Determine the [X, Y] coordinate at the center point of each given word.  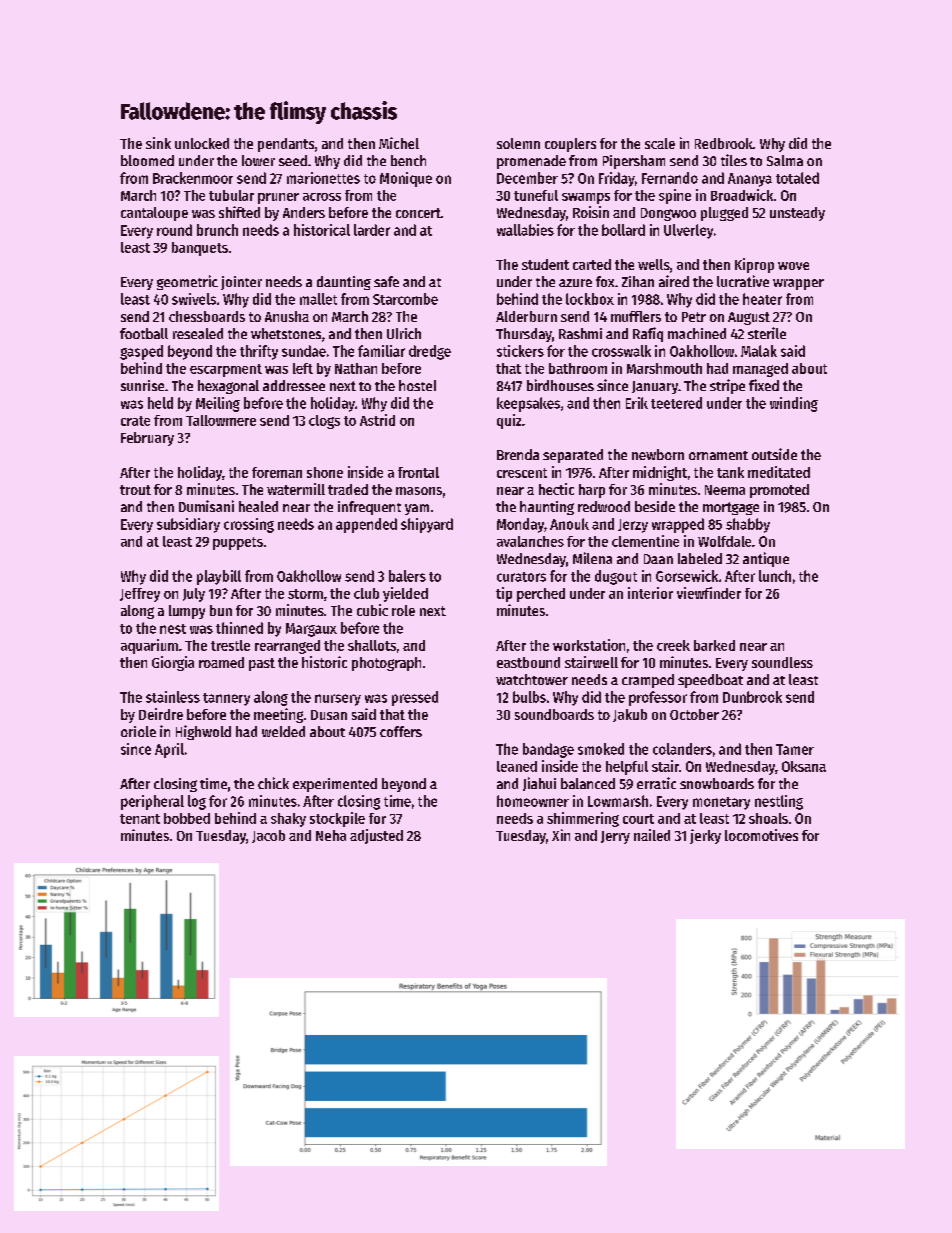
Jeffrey [140, 595]
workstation [589, 645]
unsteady [797, 214]
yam [417, 509]
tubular [231, 195]
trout [135, 490]
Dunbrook [752, 697]
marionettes [323, 178]
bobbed [187, 818]
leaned [517, 766]
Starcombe [405, 299]
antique [766, 559]
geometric [187, 282]
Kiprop [754, 265]
